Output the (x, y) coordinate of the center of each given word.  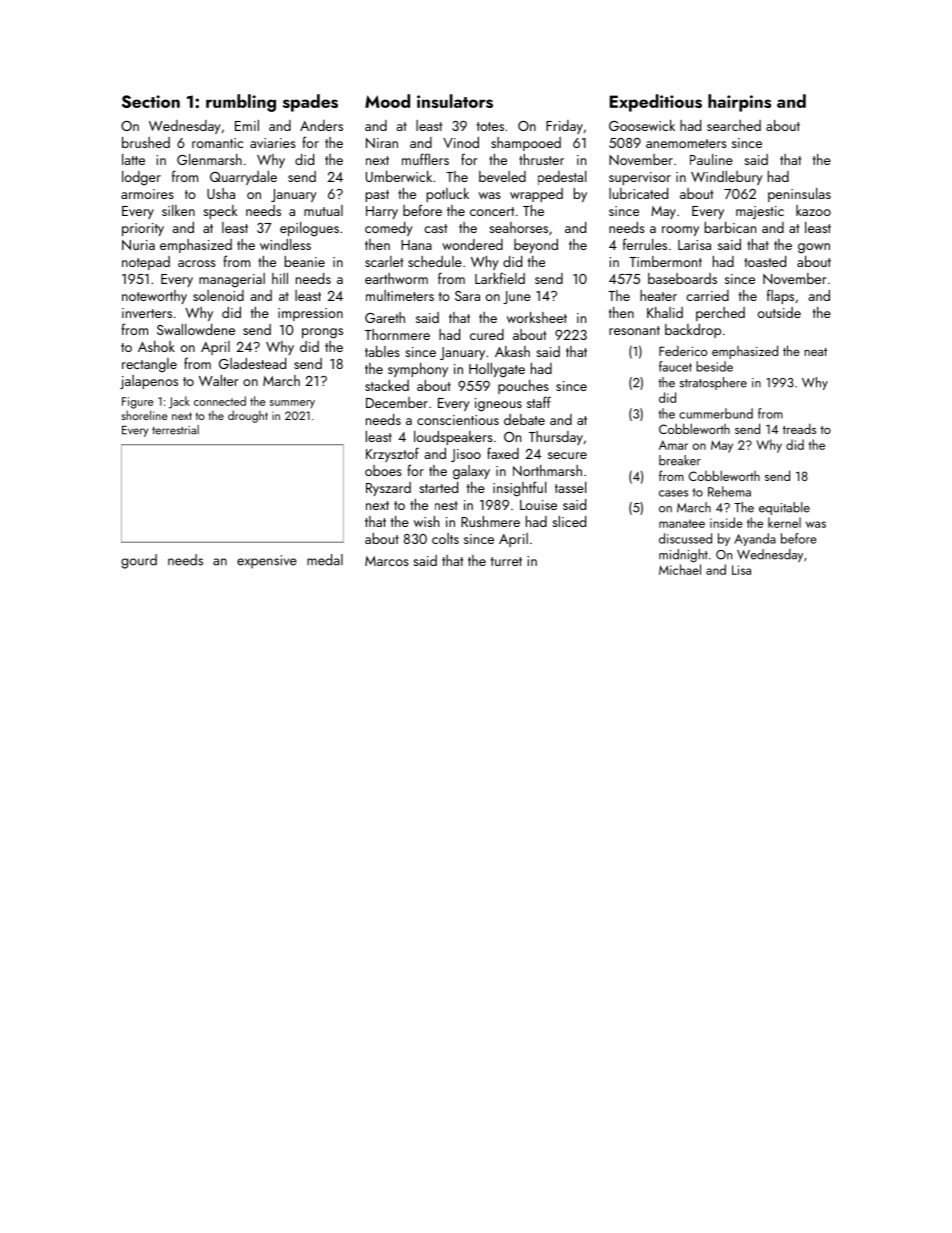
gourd (139, 561)
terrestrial (175, 430)
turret (506, 561)
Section (151, 101)
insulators (455, 101)
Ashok (156, 346)
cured (487, 334)
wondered (472, 244)
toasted (765, 261)
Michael (680, 569)
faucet (675, 366)
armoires (147, 194)
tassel (570, 487)
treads (799, 429)
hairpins (739, 103)
